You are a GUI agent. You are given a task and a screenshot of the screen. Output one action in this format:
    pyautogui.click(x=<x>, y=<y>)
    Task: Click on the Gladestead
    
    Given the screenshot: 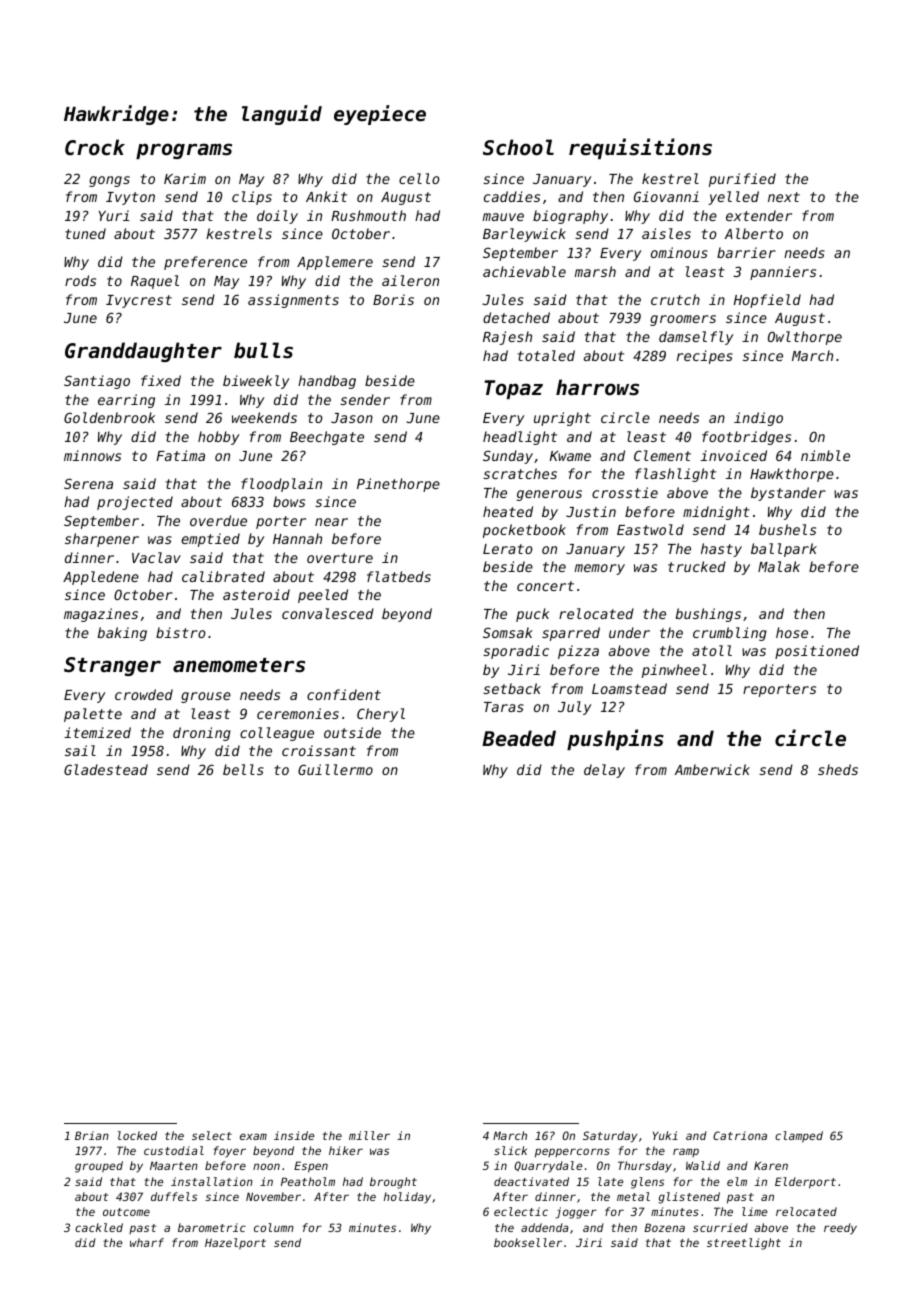 What is the action you would take?
    pyautogui.click(x=106, y=769)
